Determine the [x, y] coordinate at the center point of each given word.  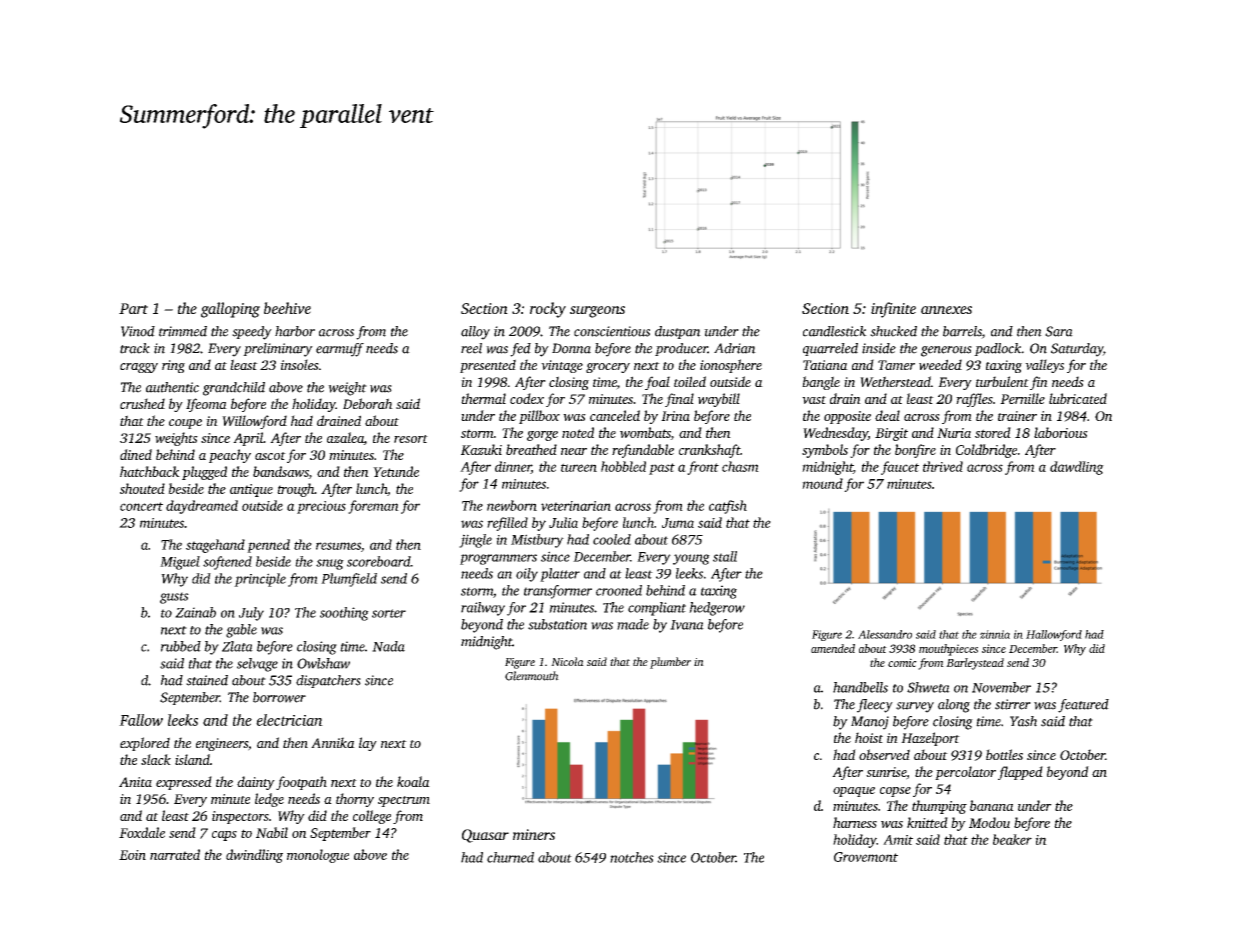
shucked [893, 331]
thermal [483, 398]
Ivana [687, 625]
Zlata [237, 646]
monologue [318, 856]
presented [488, 366]
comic [902, 662]
